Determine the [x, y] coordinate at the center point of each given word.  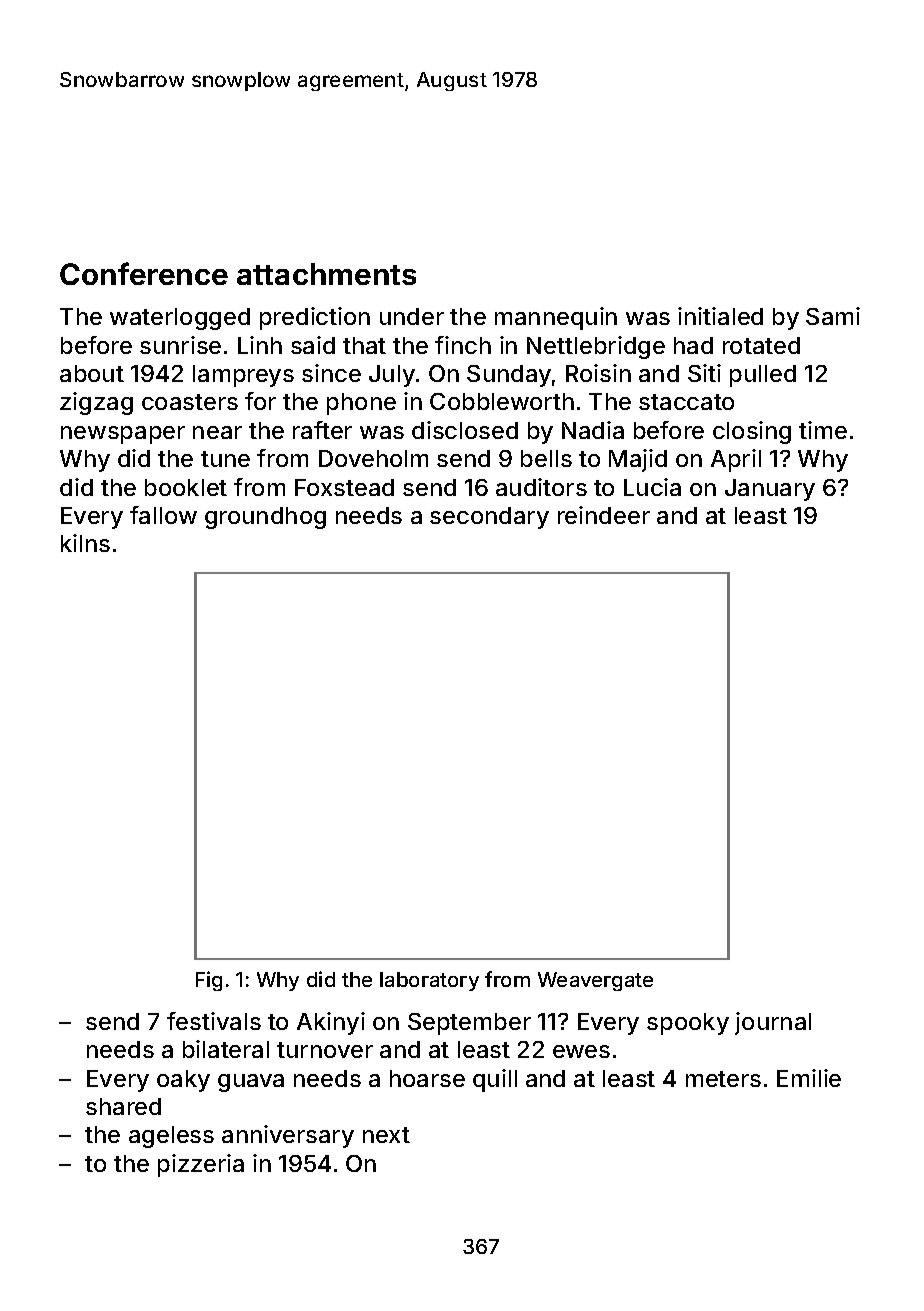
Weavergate [595, 981]
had [693, 345]
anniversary [288, 1136]
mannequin [556, 318]
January [770, 490]
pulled [763, 376]
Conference [144, 273]
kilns [85, 543]
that [364, 345]
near [217, 432]
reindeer [604, 515]
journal [773, 1023]
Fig [209, 981]
